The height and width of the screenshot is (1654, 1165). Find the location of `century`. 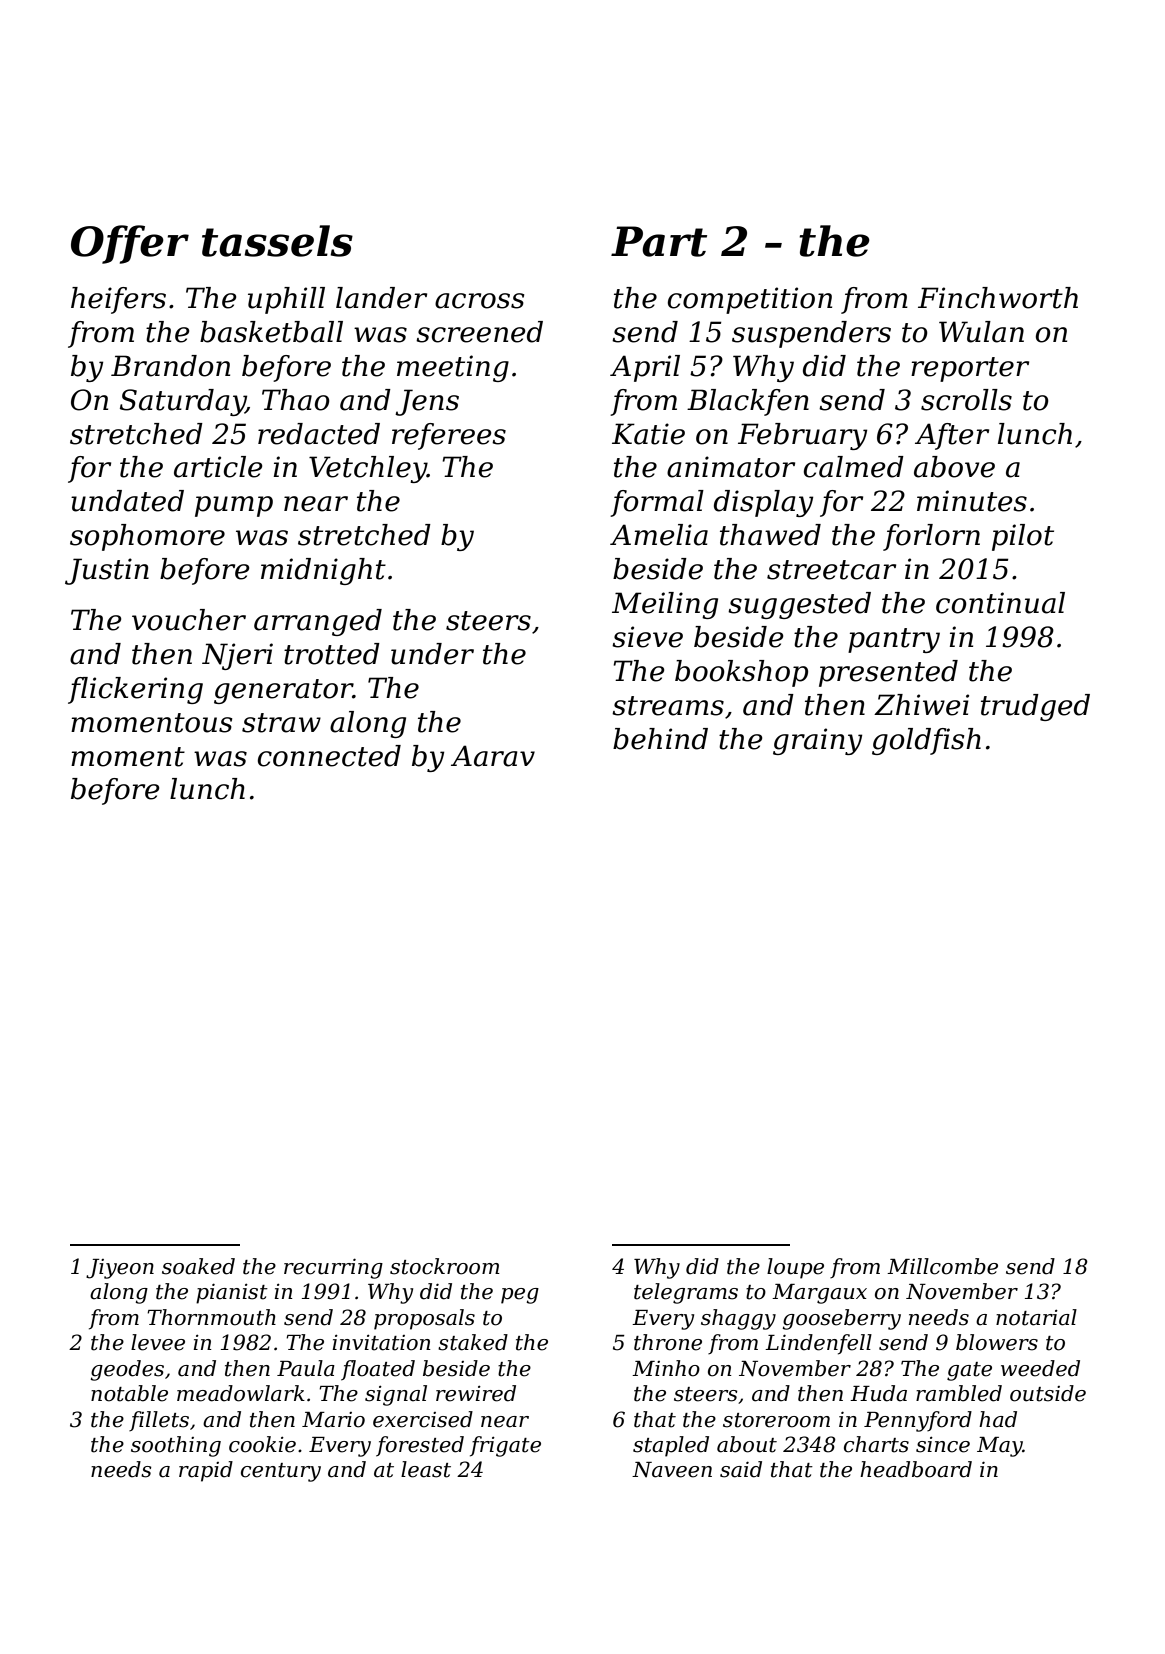

century is located at coordinates (281, 1472).
